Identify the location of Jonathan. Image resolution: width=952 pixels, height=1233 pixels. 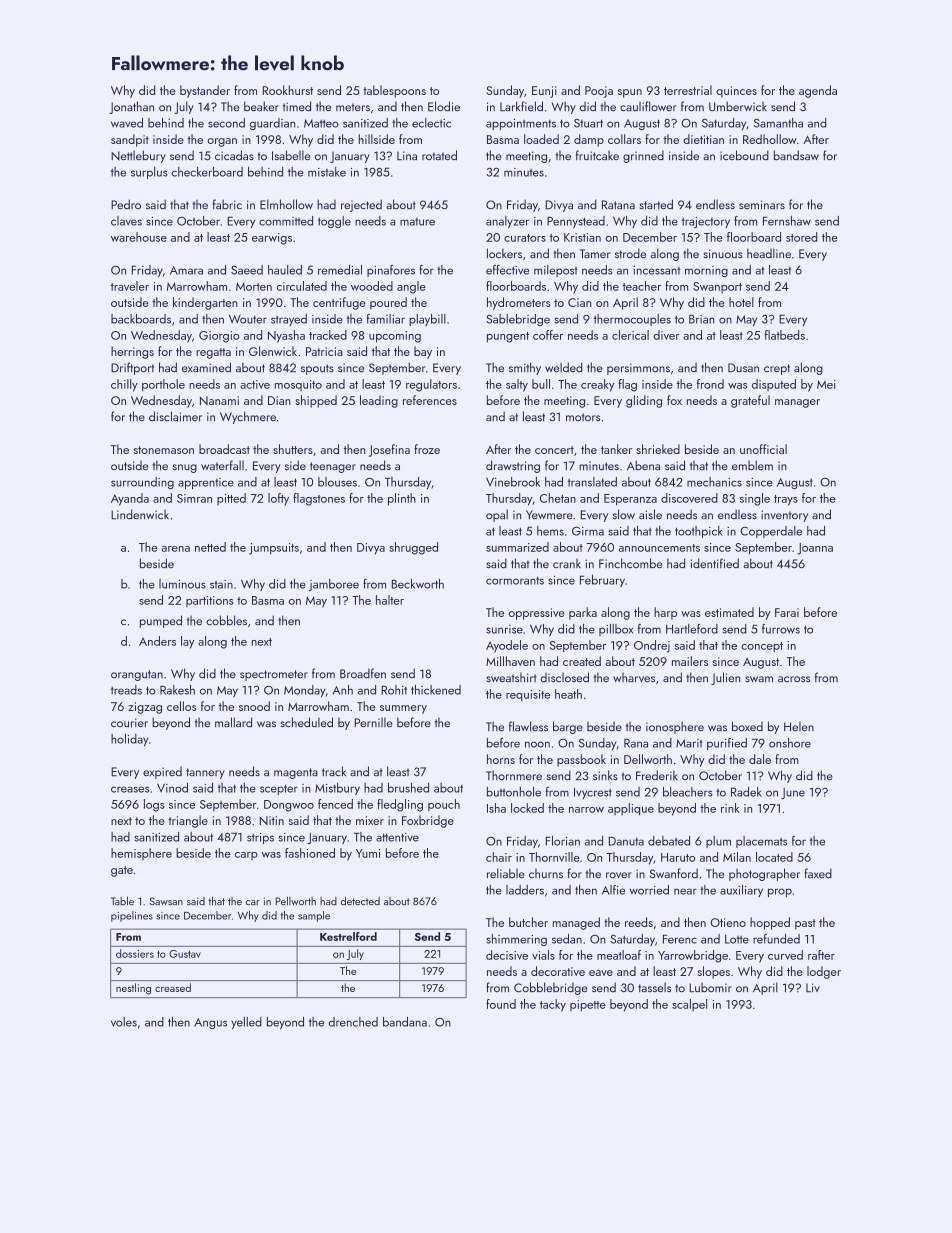
(131, 107).
